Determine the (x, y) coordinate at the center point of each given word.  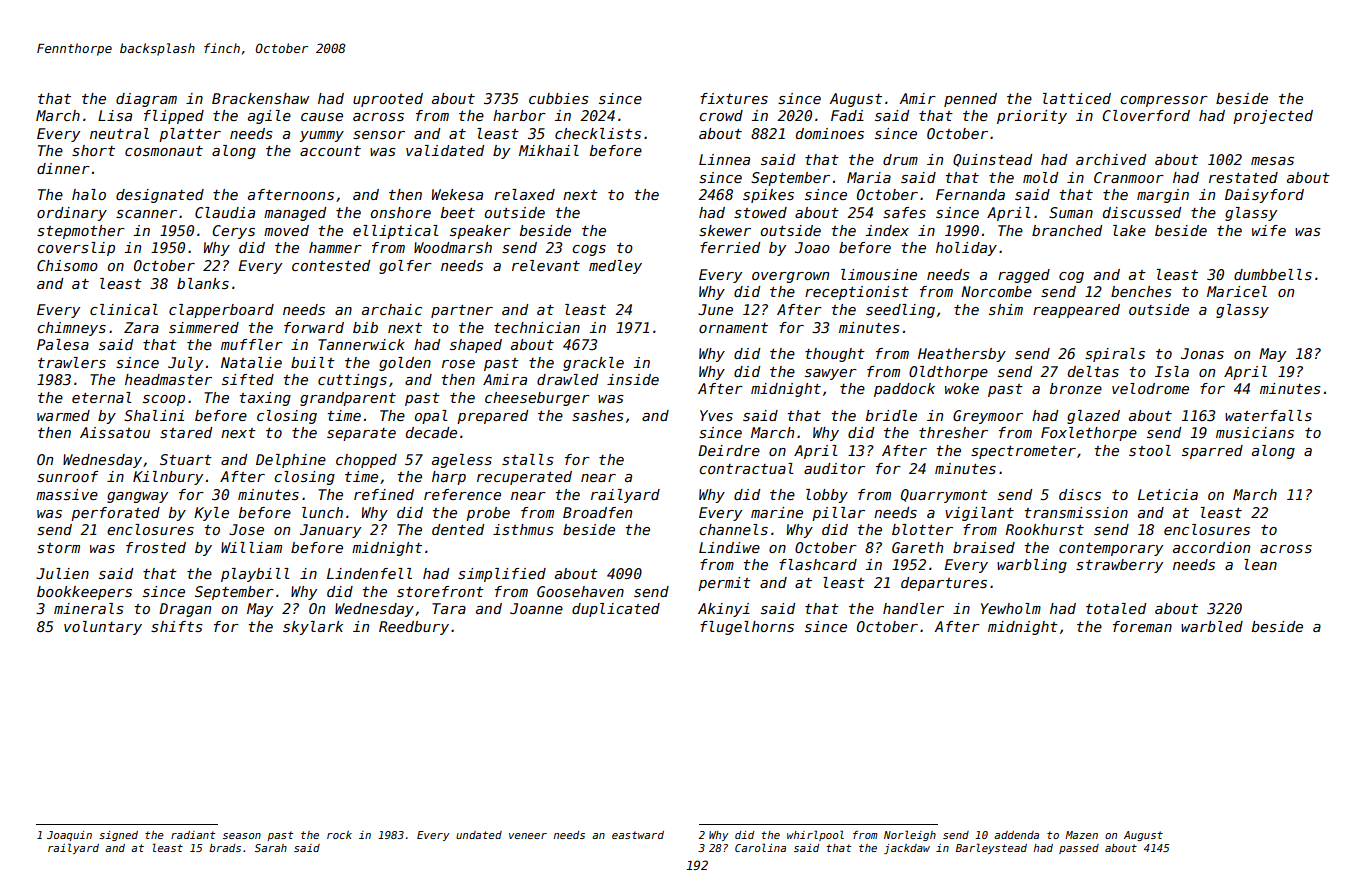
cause (322, 117)
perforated (115, 514)
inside (633, 379)
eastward (638, 835)
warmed (63, 415)
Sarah (271, 848)
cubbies (559, 98)
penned (970, 100)
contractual (746, 468)
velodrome (1150, 388)
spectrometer (1023, 452)
